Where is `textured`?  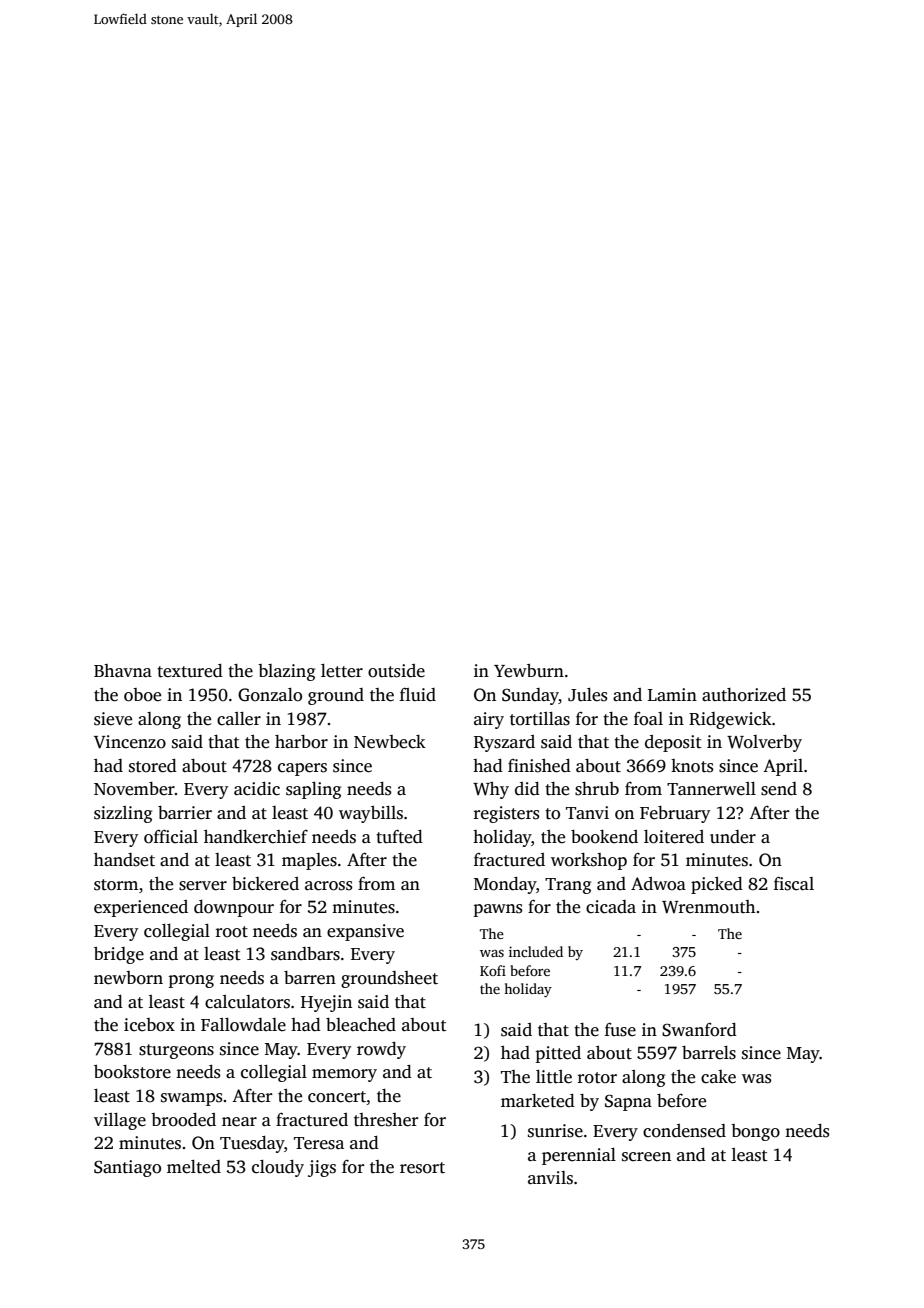
textured is located at coordinates (190, 671).
